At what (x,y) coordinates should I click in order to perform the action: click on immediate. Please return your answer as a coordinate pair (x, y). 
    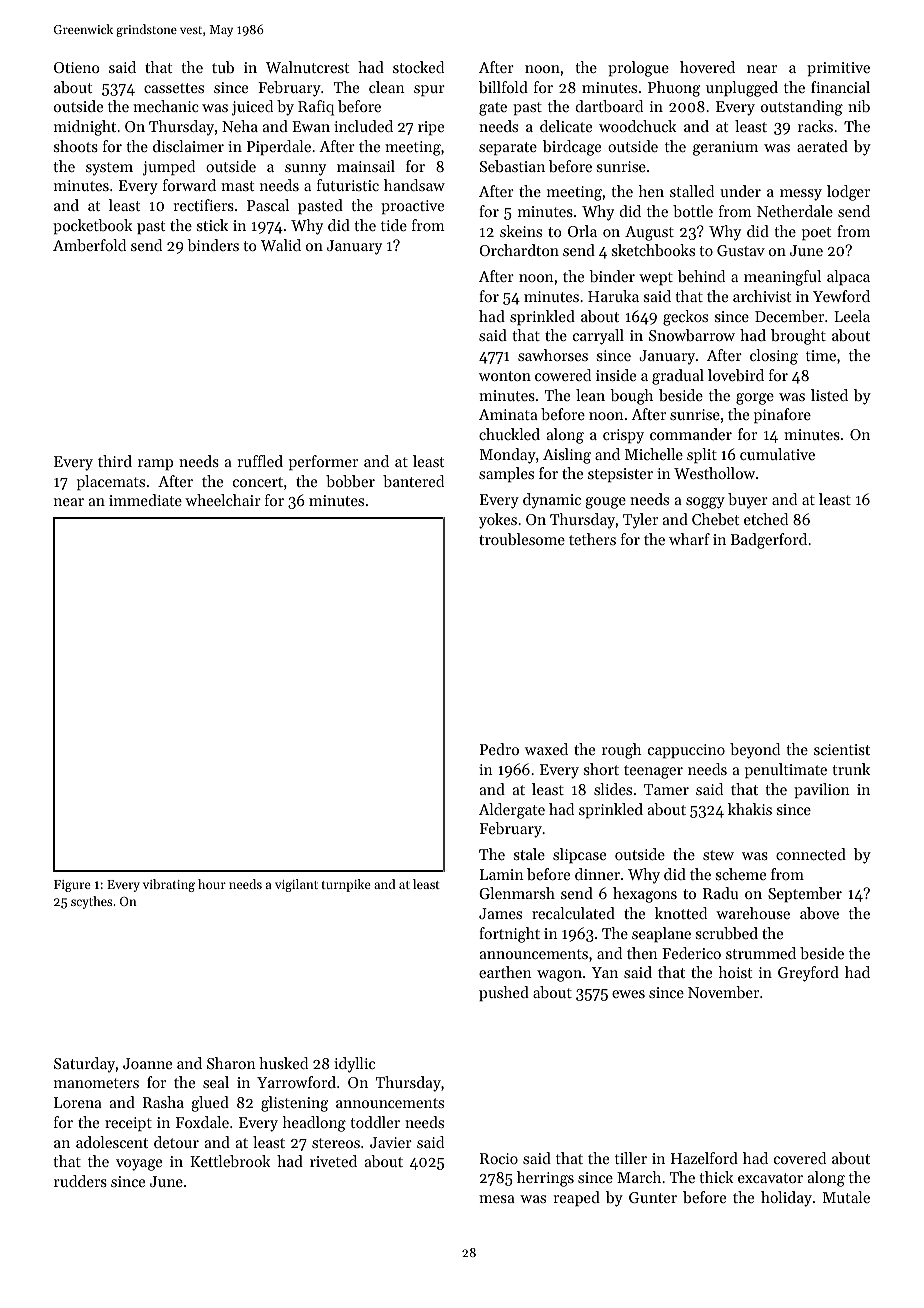
    Looking at the image, I should click on (145, 500).
